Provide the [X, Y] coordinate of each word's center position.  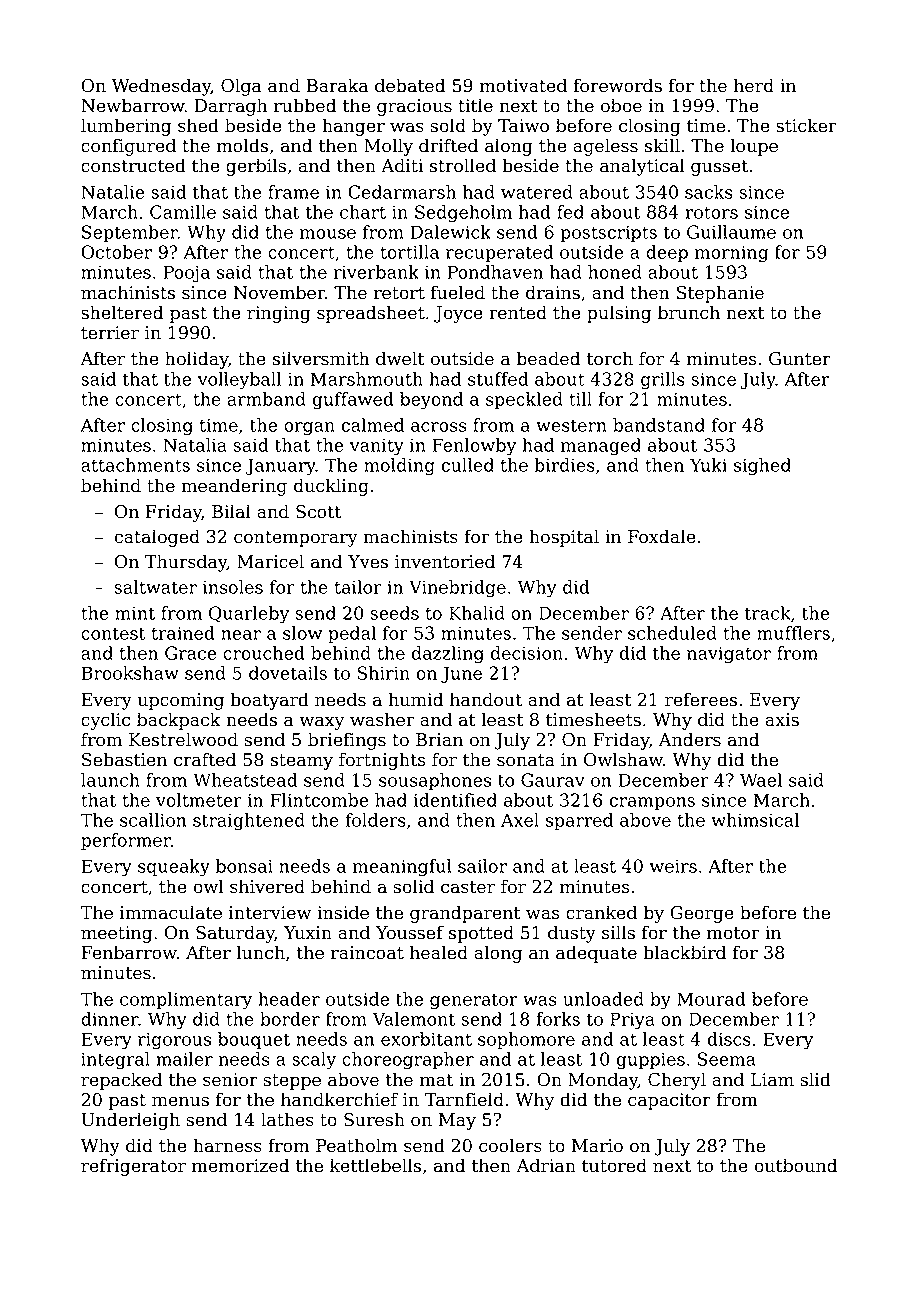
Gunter [800, 359]
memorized [241, 1165]
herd [754, 85]
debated [410, 85]
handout [486, 699]
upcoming [181, 701]
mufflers [793, 633]
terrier [110, 333]
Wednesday [161, 87]
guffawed [352, 401]
